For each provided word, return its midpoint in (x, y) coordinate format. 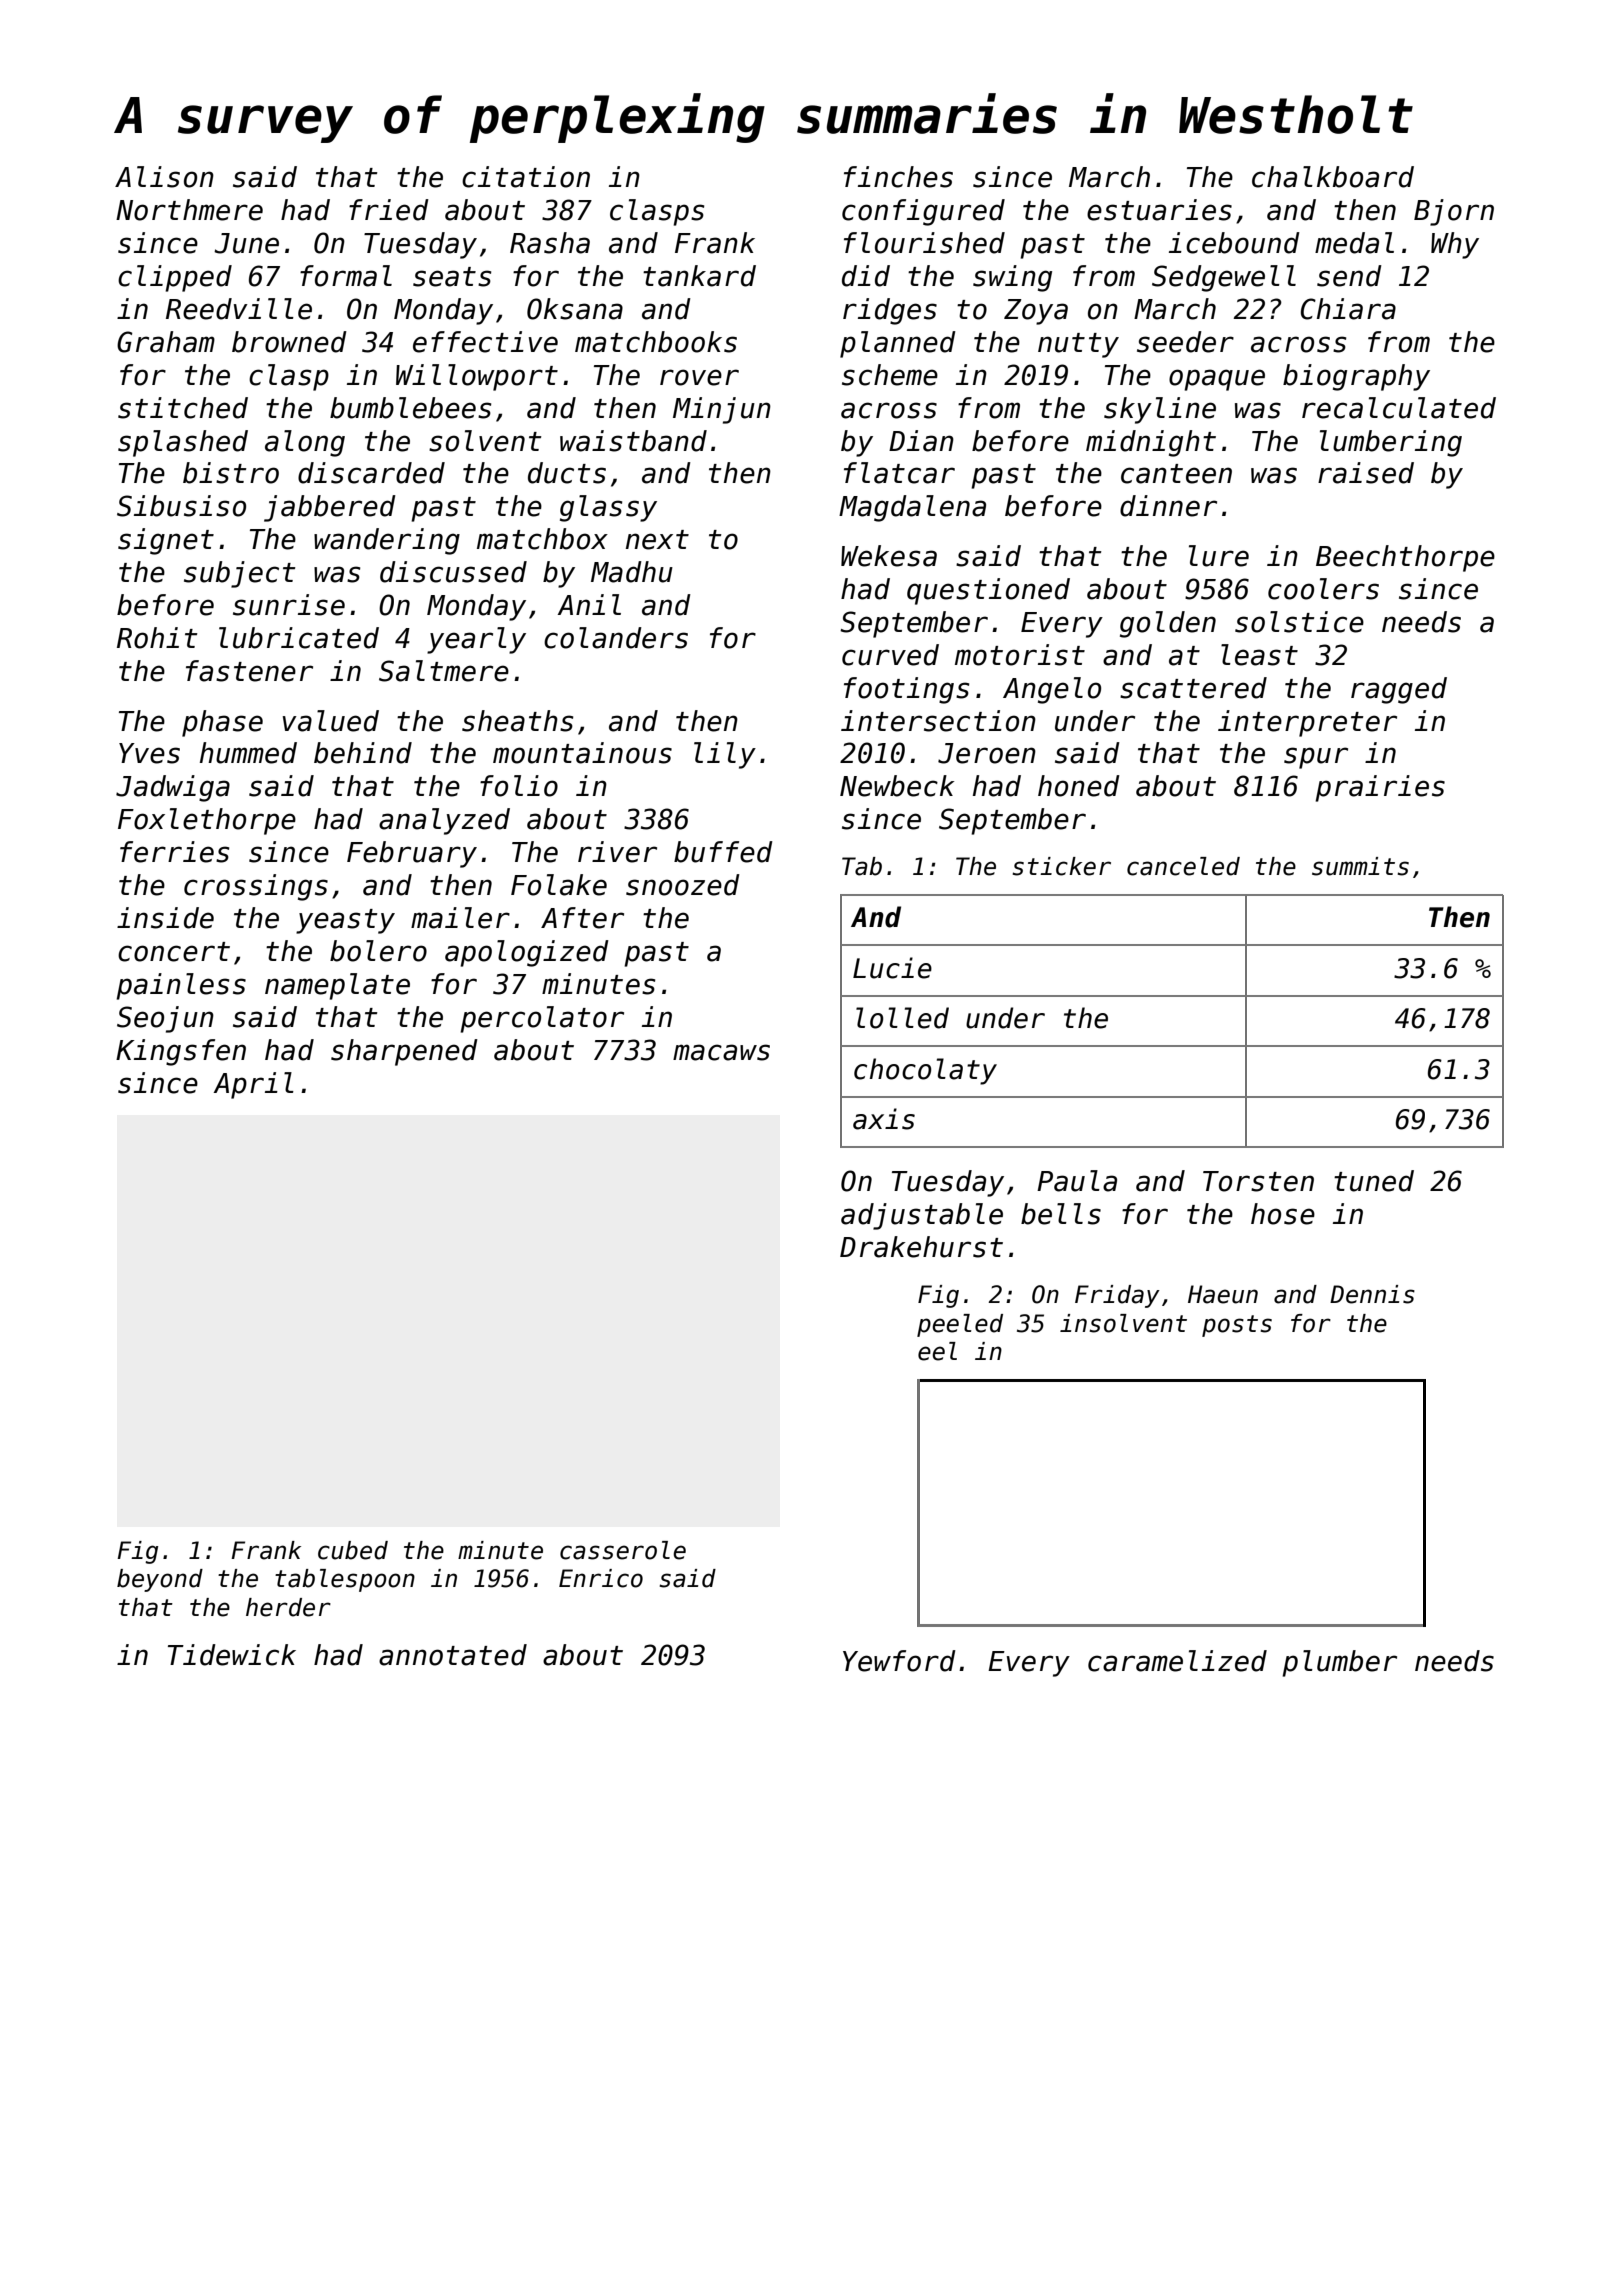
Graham (166, 342)
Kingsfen (181, 1052)
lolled (902, 1018)
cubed (353, 1550)
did (866, 276)
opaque (1217, 380)
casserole (623, 1550)
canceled (1183, 866)
